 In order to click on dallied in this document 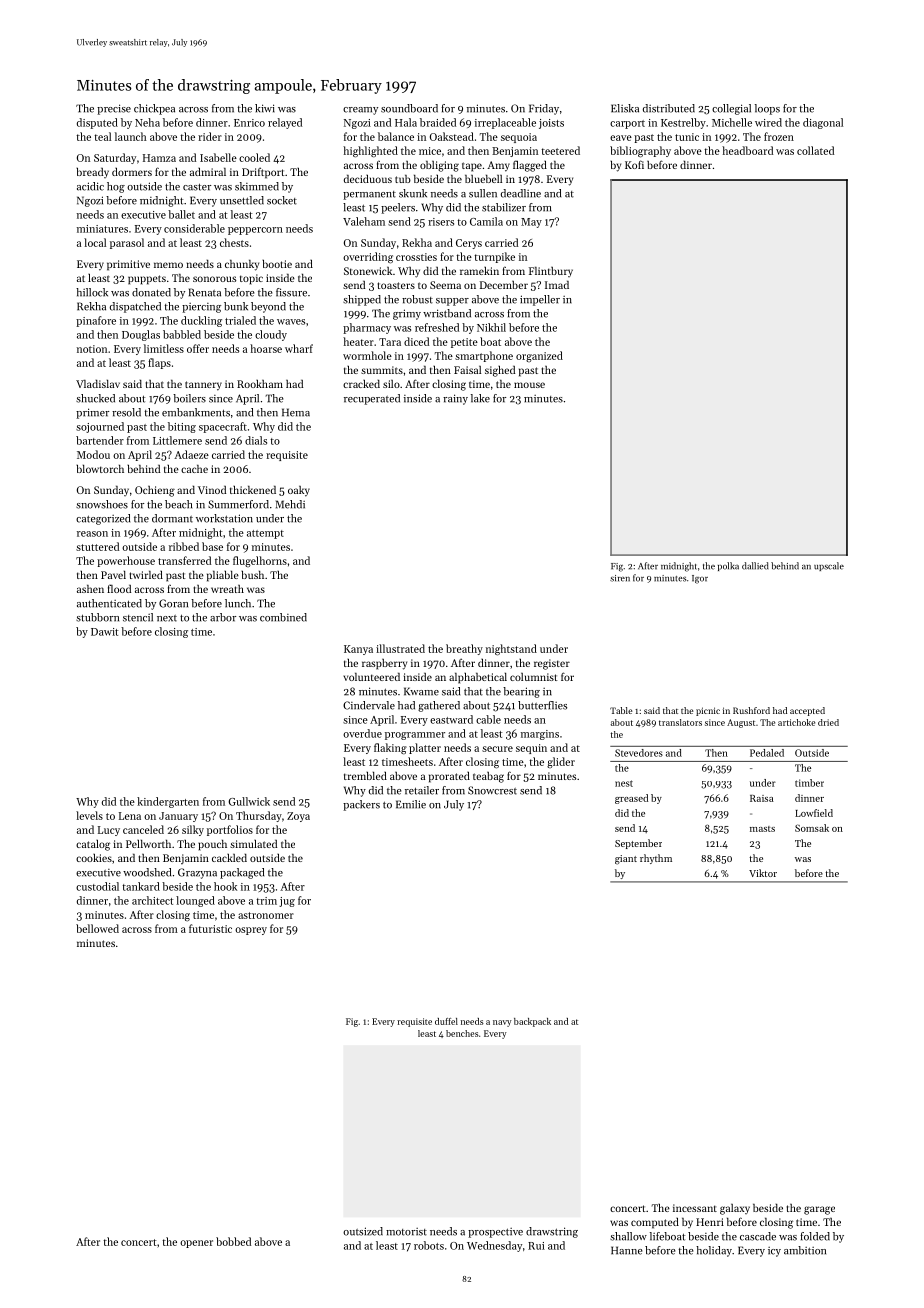, I will do `click(755, 566)`.
